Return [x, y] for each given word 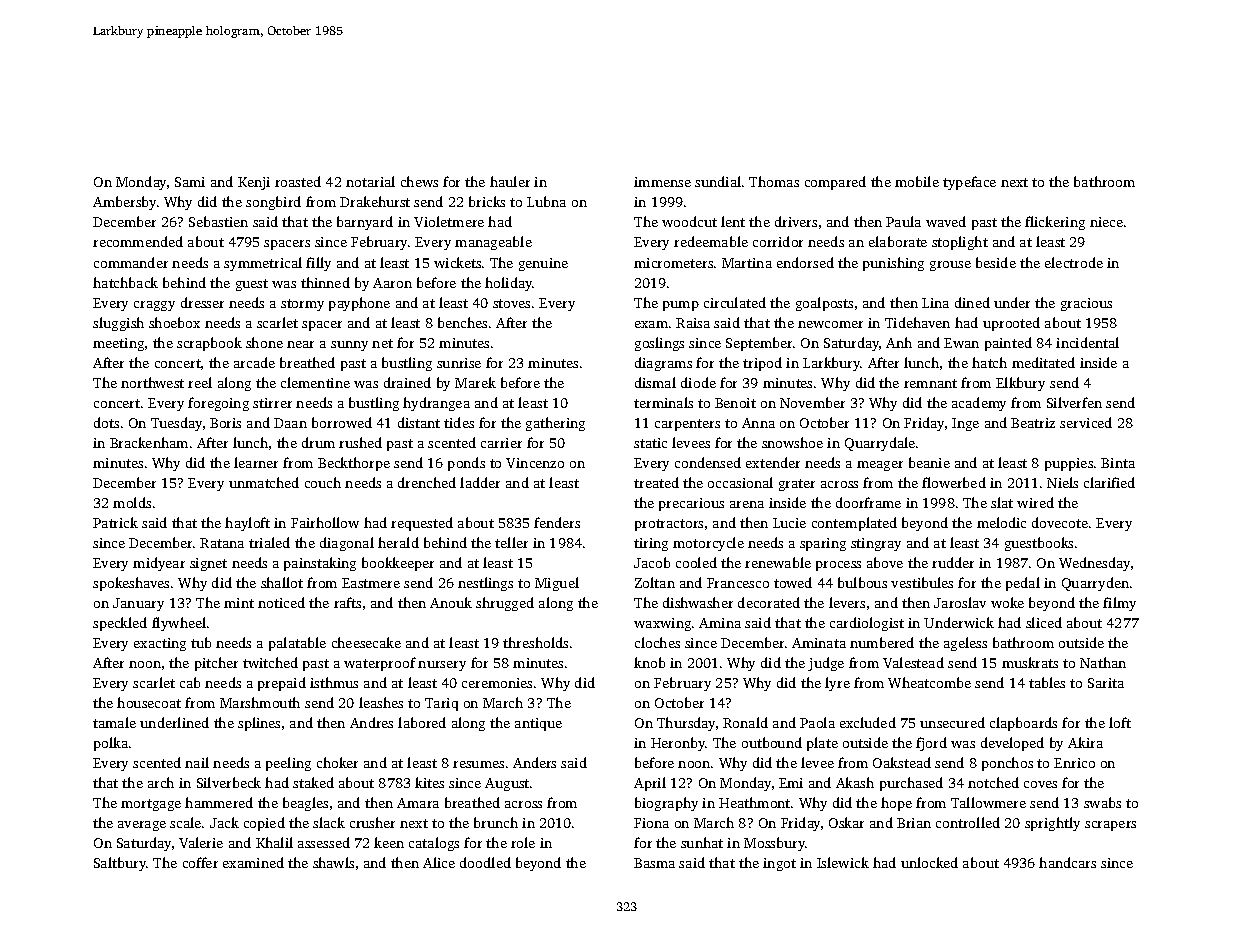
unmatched [264, 482]
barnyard [365, 223]
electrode [1074, 262]
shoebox [174, 322]
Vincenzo [535, 463]
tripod [762, 364]
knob [649, 662]
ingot [779, 864]
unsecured [952, 722]
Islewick [843, 862]
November [812, 402]
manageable [493, 243]
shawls [333, 862]
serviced [1086, 422]
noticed [281, 602]
